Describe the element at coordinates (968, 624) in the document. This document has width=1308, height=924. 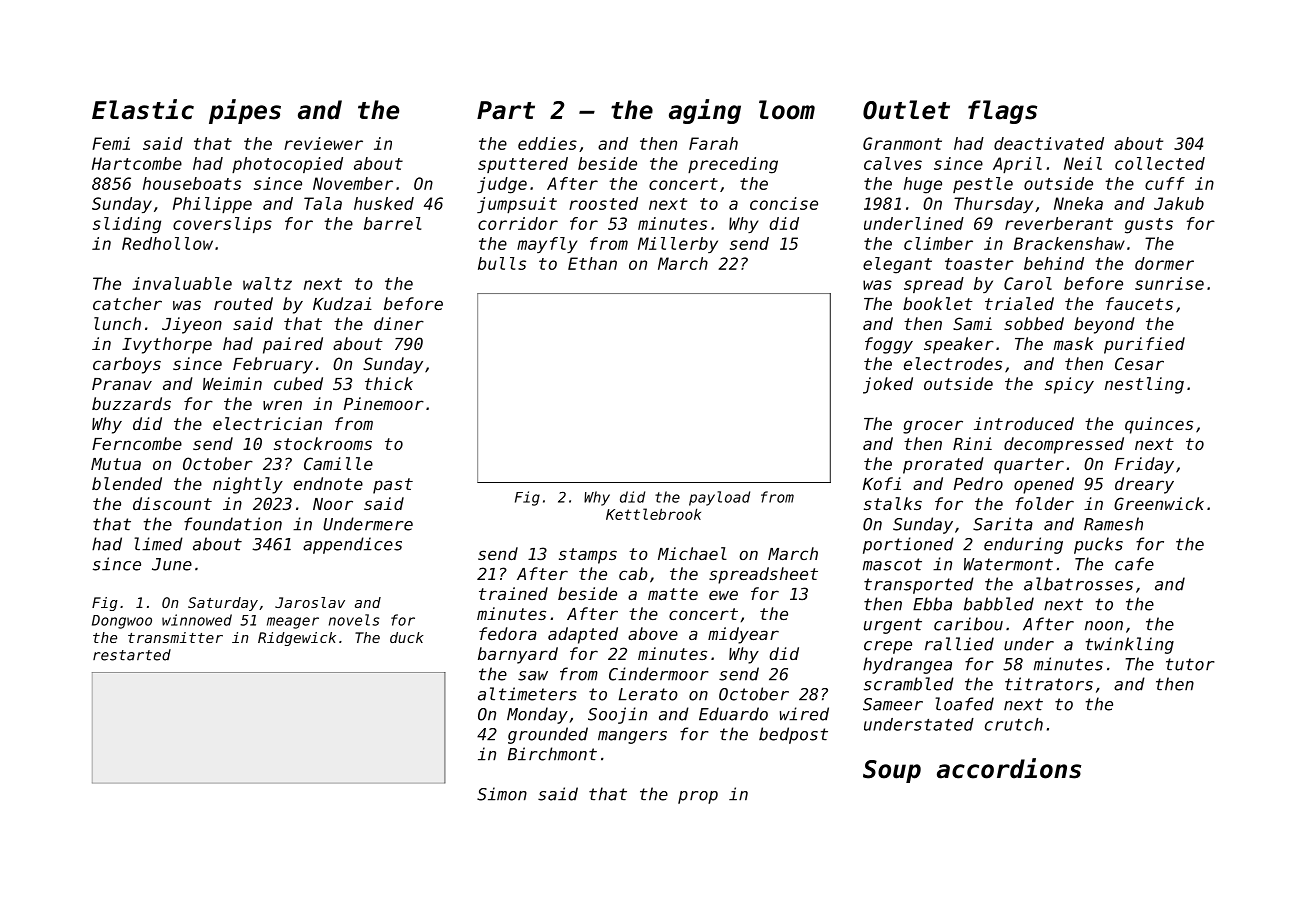
I see `caribou` at that location.
